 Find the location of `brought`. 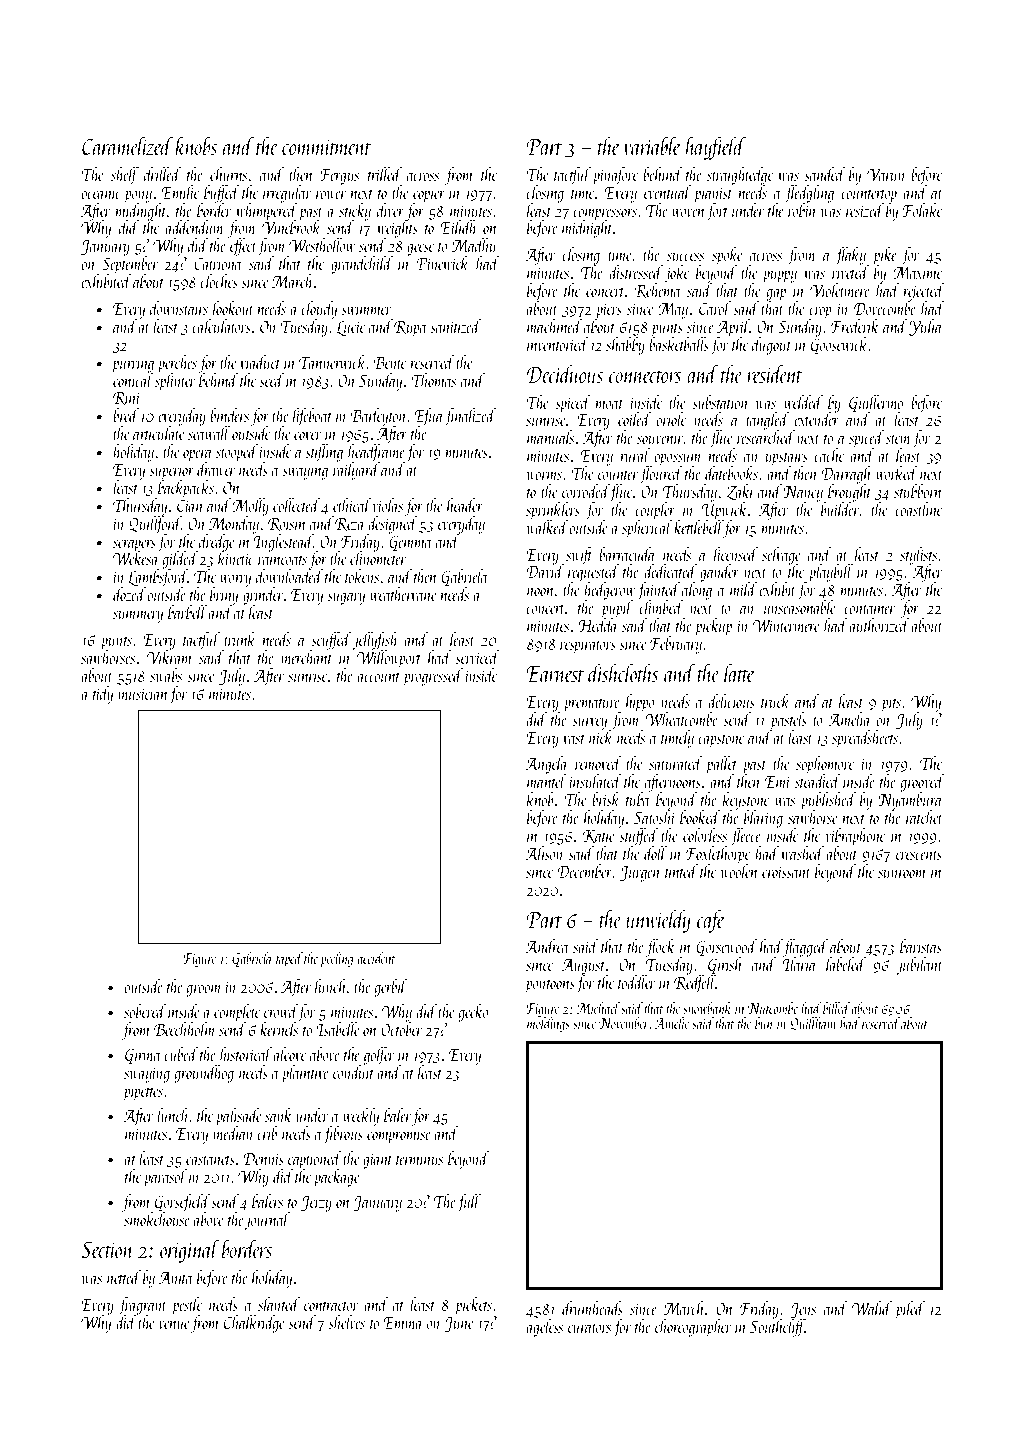

brought is located at coordinates (849, 493).
